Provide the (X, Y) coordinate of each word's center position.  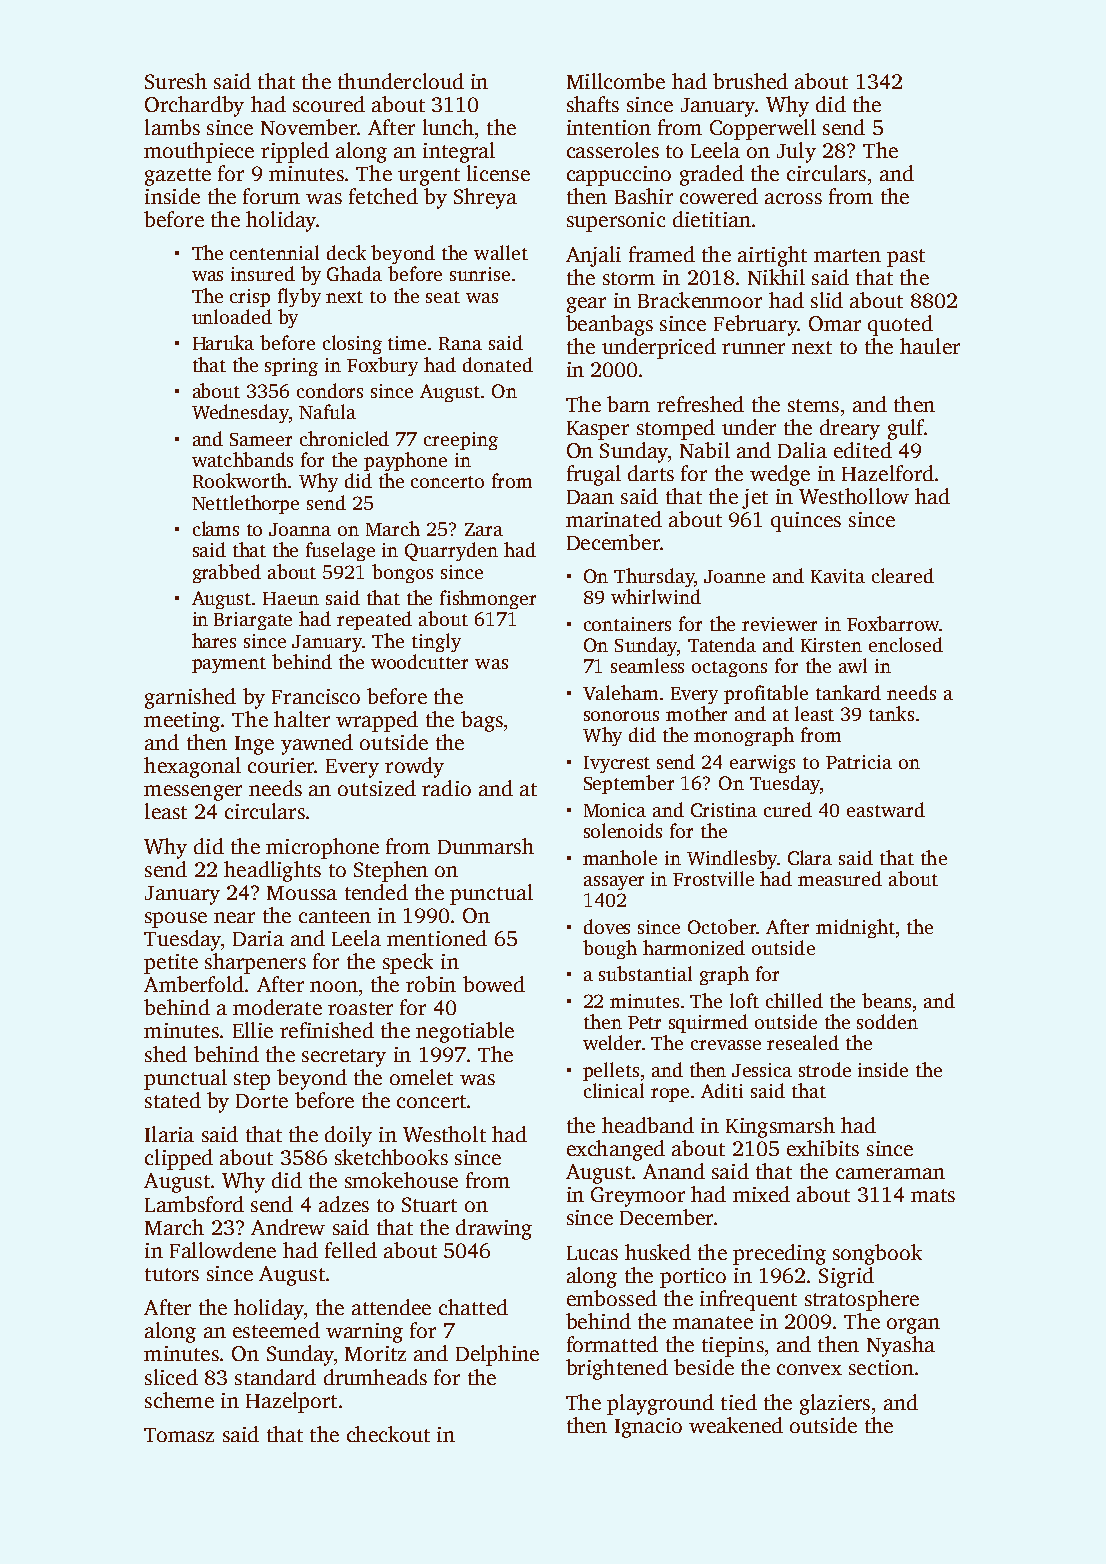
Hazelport (291, 1402)
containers (627, 624)
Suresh (176, 81)
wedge (780, 475)
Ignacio (648, 1428)
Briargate (253, 621)
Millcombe (616, 81)
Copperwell (763, 129)
